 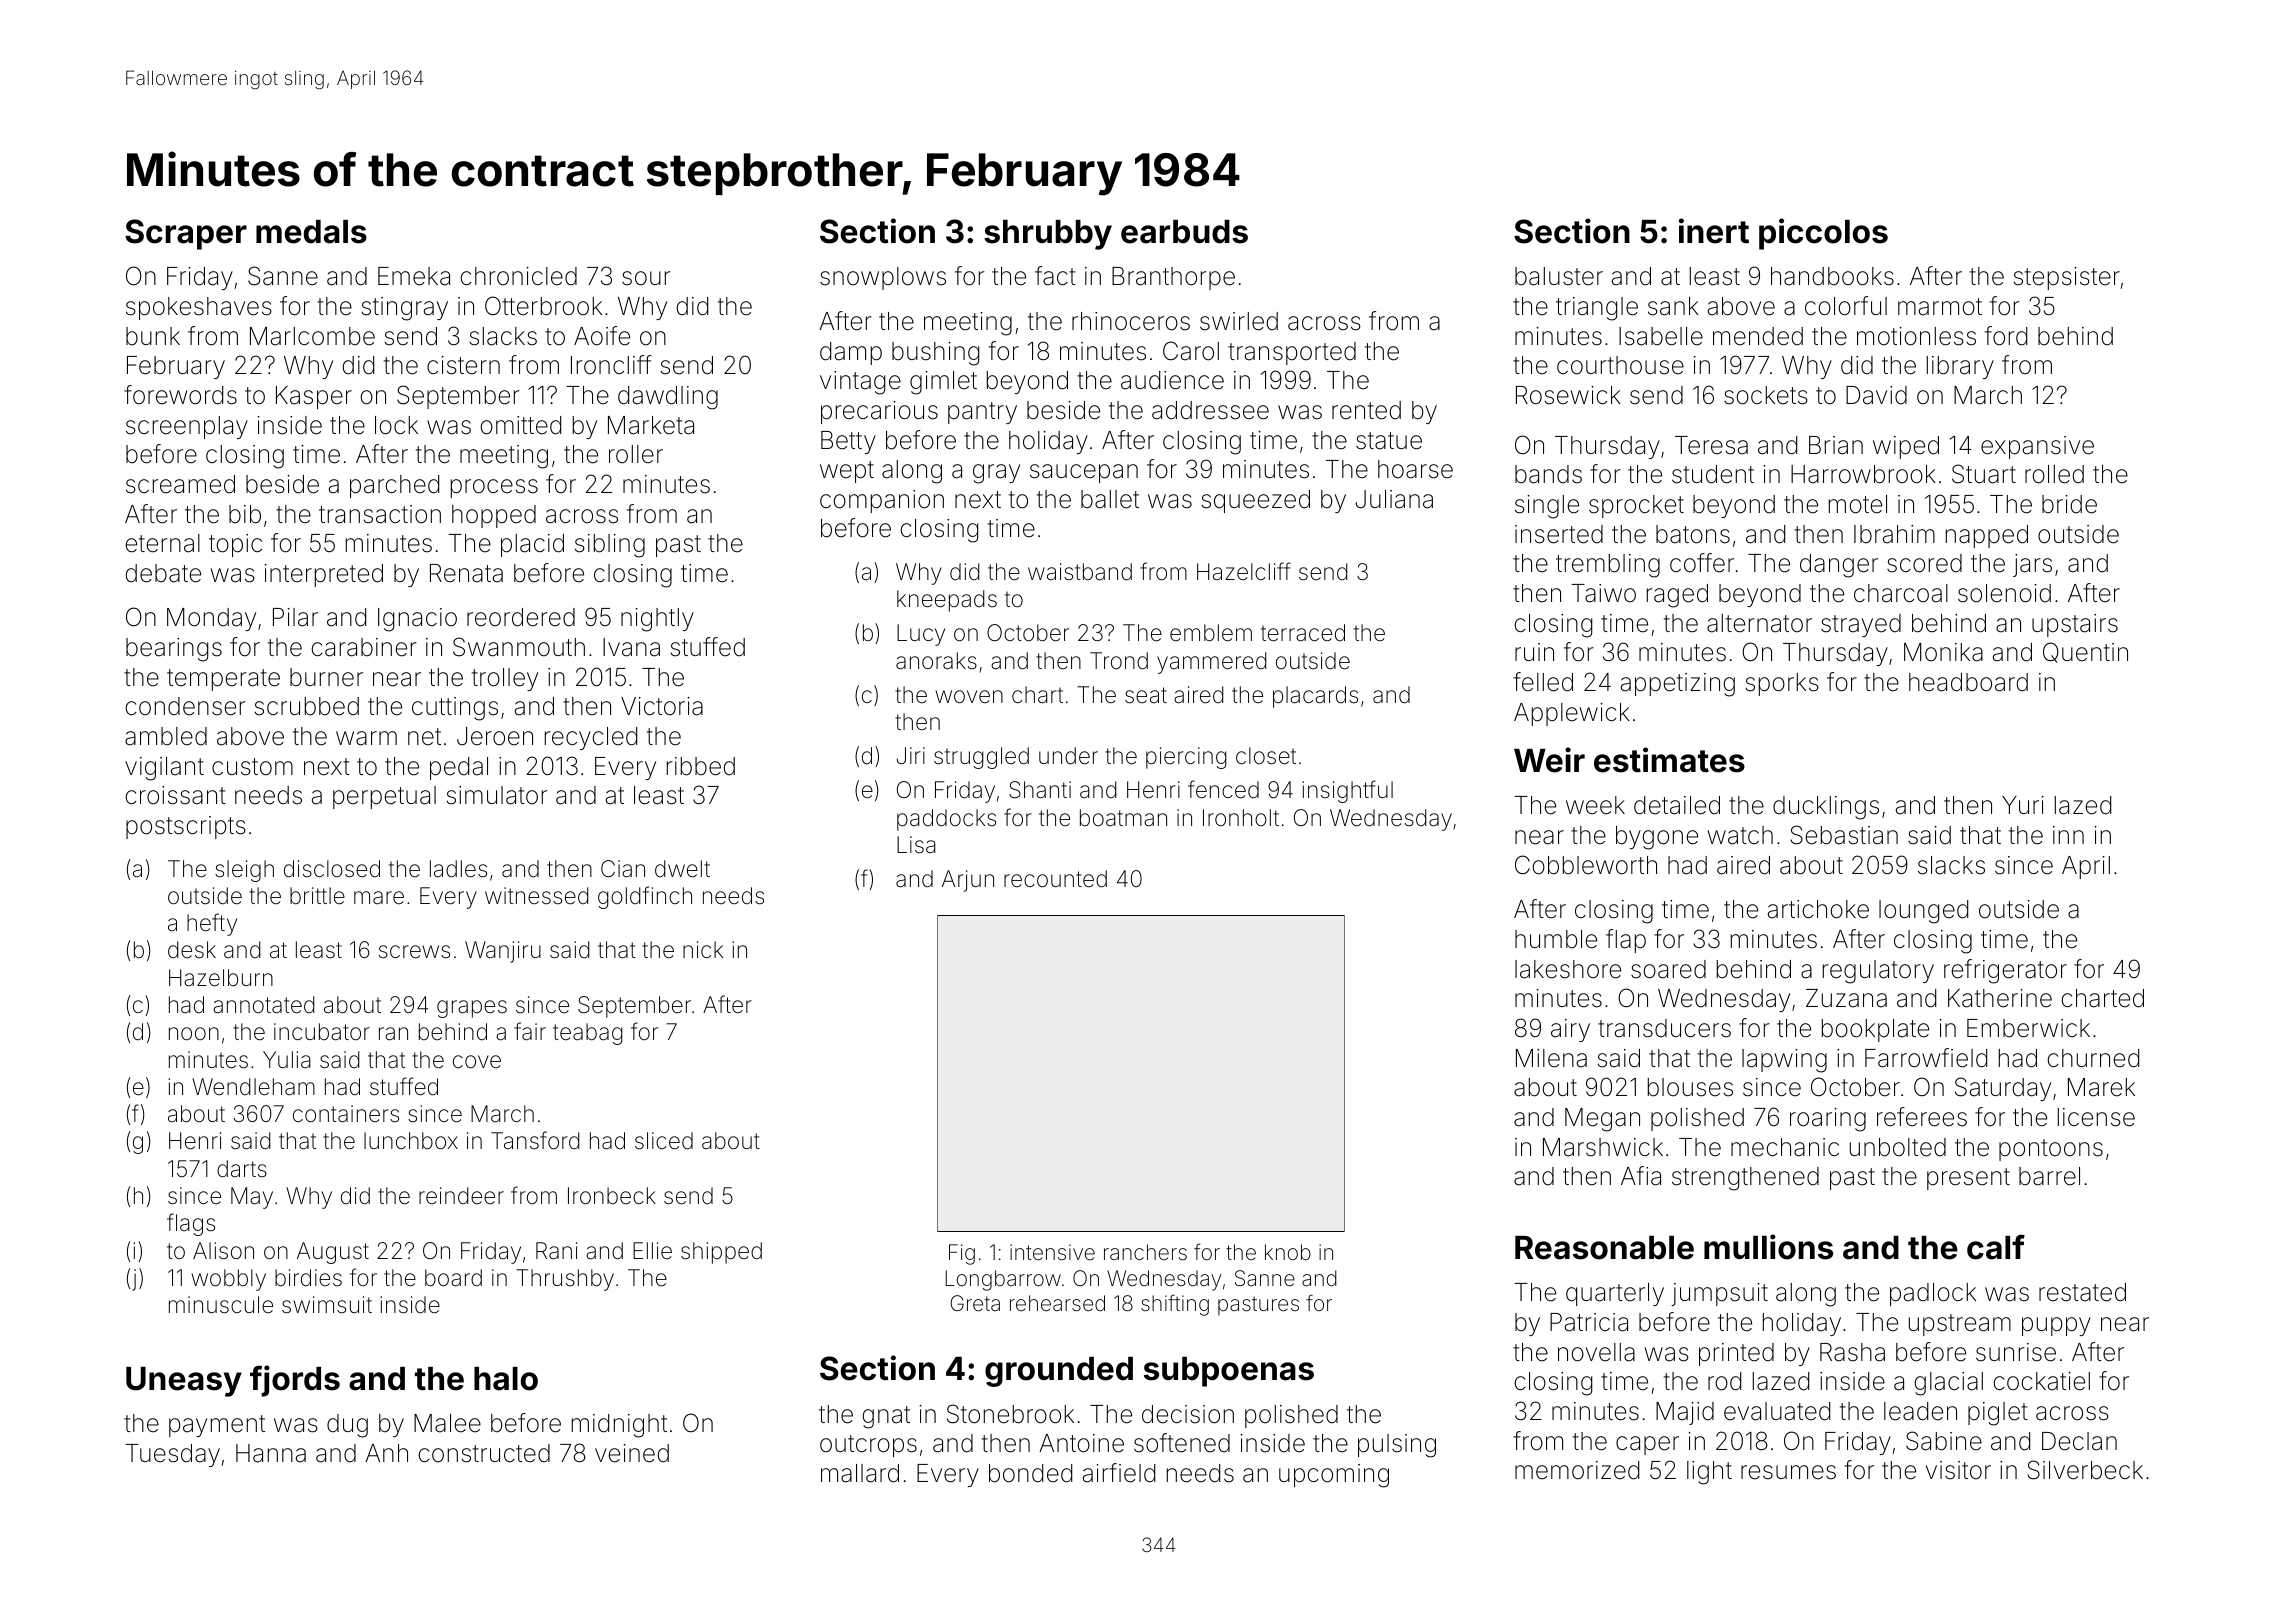 I want to click on calf, so click(x=1996, y=1247).
